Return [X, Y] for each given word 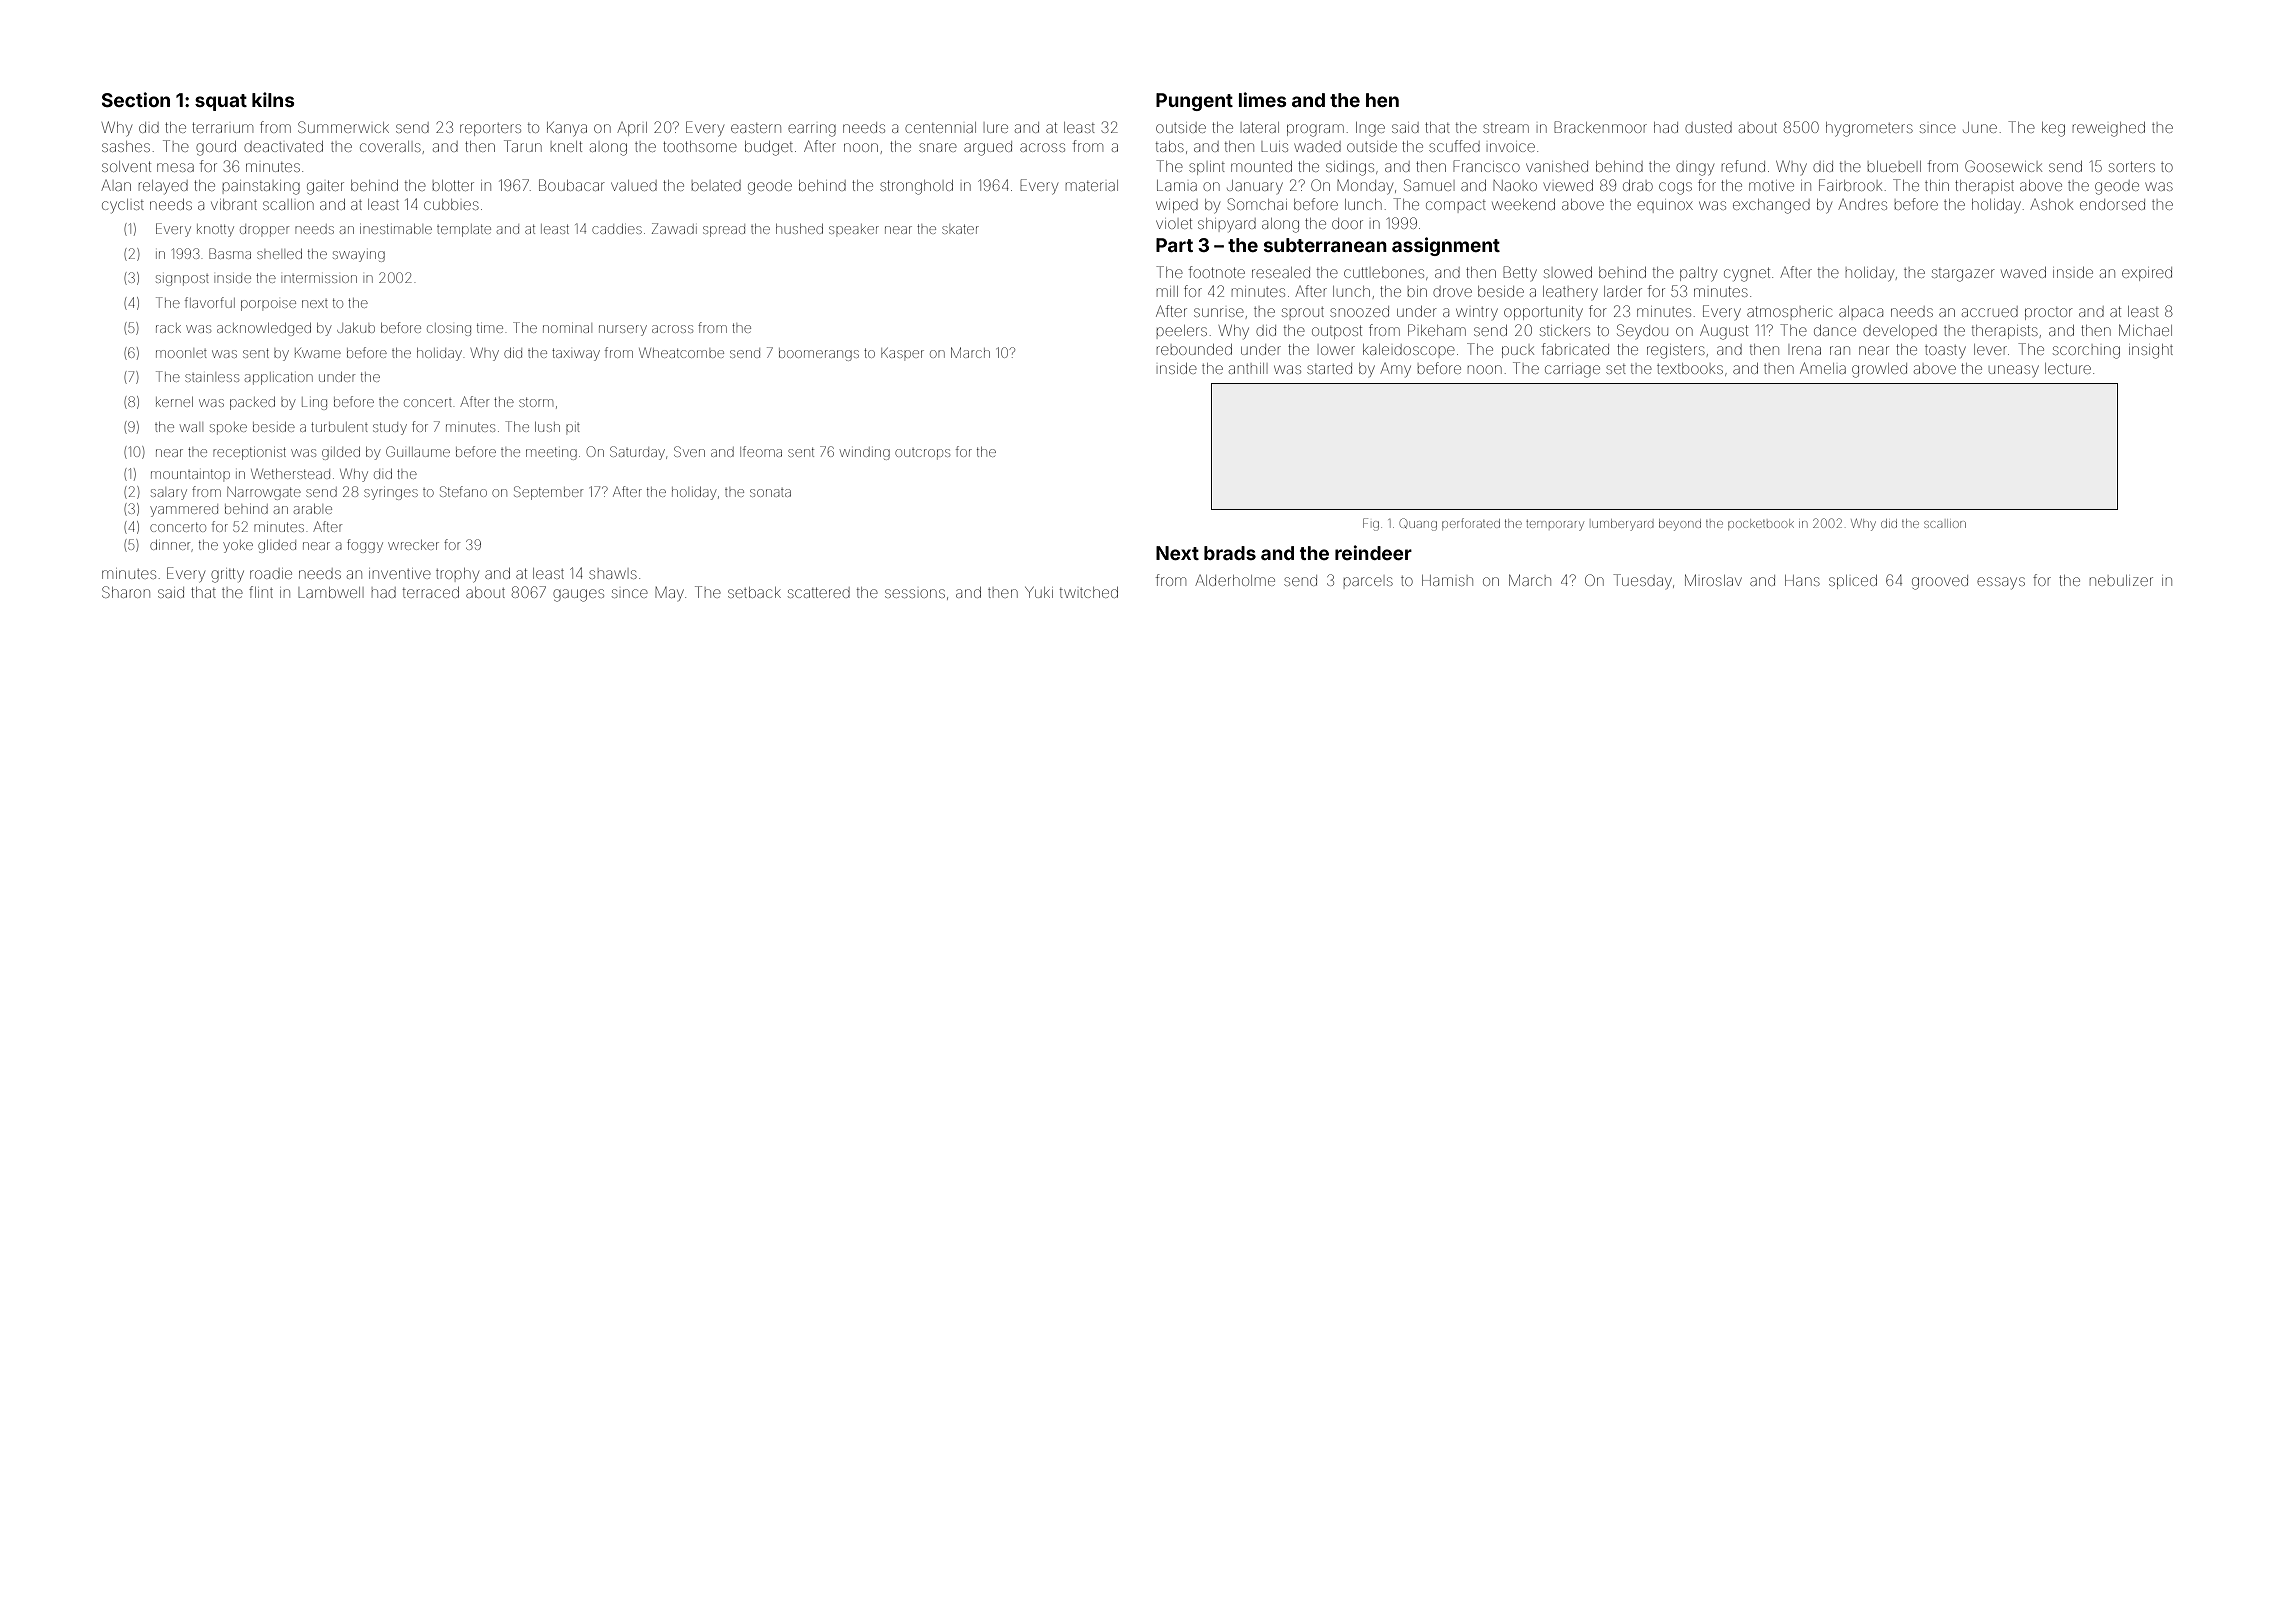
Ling [314, 403]
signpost [182, 280]
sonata [770, 493]
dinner [170, 545]
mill [1167, 291]
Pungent [1194, 102]
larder [1623, 291]
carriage [1572, 371]
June [1980, 127]
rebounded [1194, 349]
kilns [273, 99]
